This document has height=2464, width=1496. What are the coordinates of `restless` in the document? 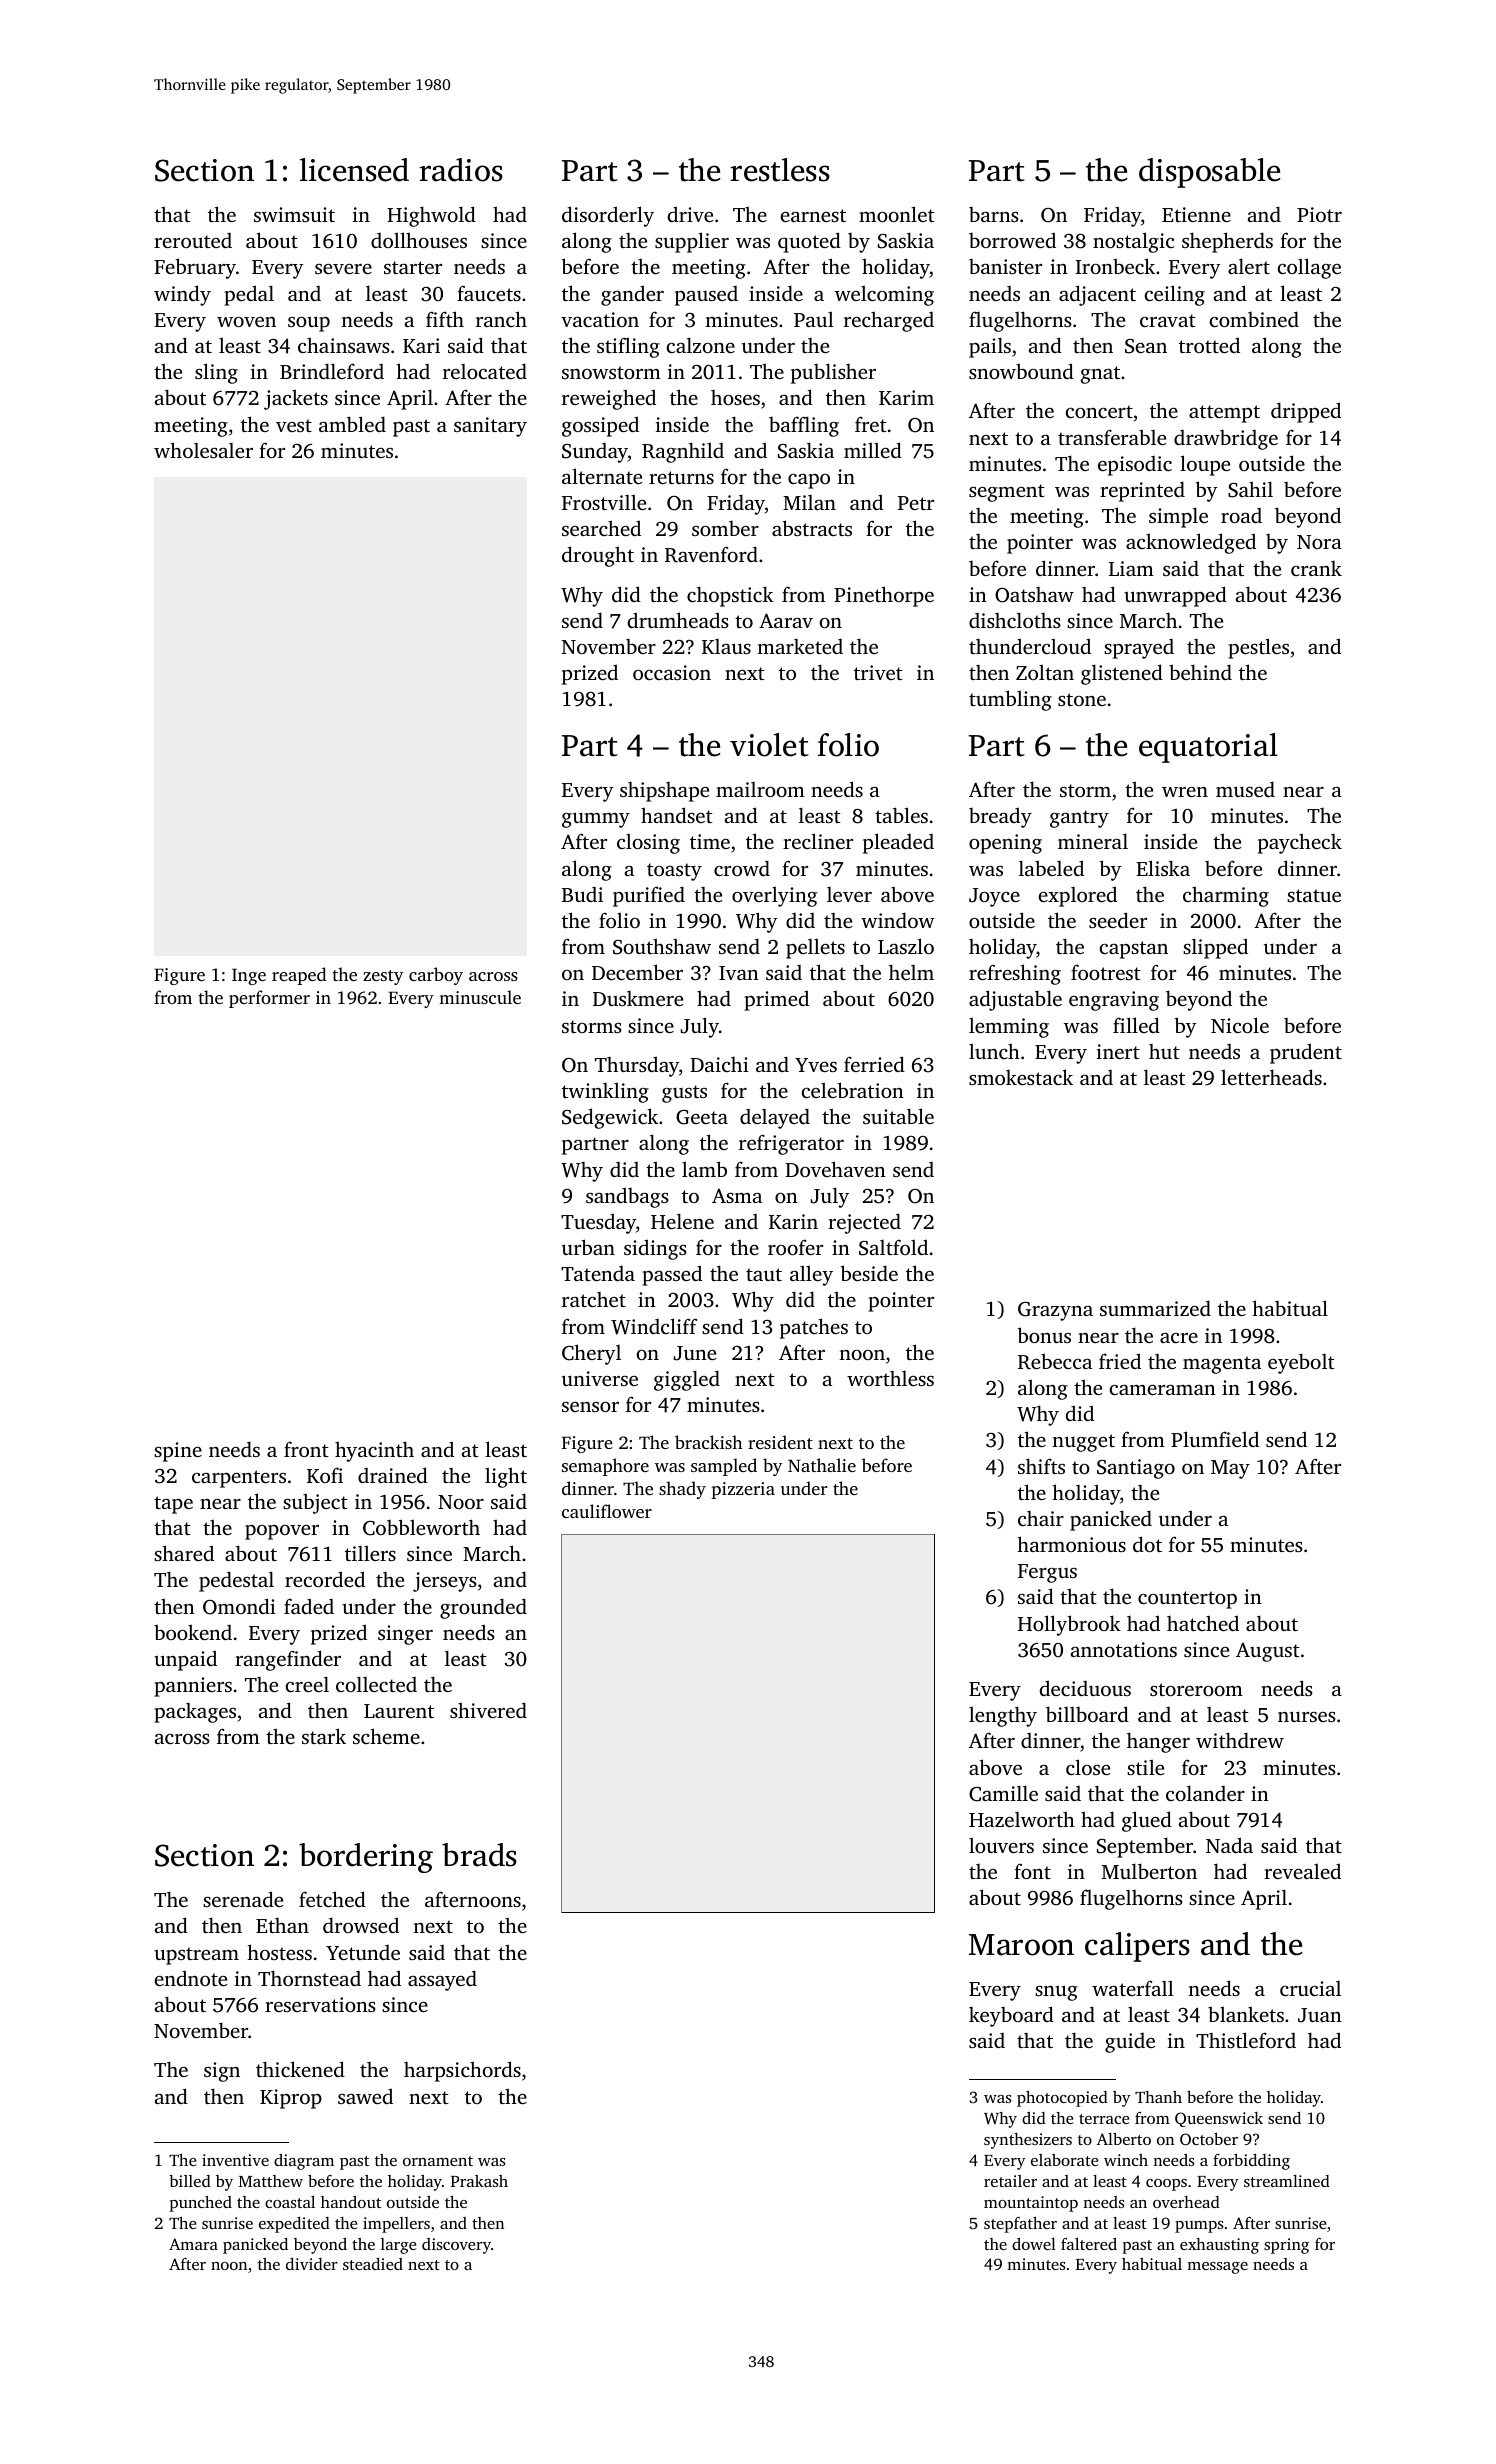 It's located at (780, 170).
